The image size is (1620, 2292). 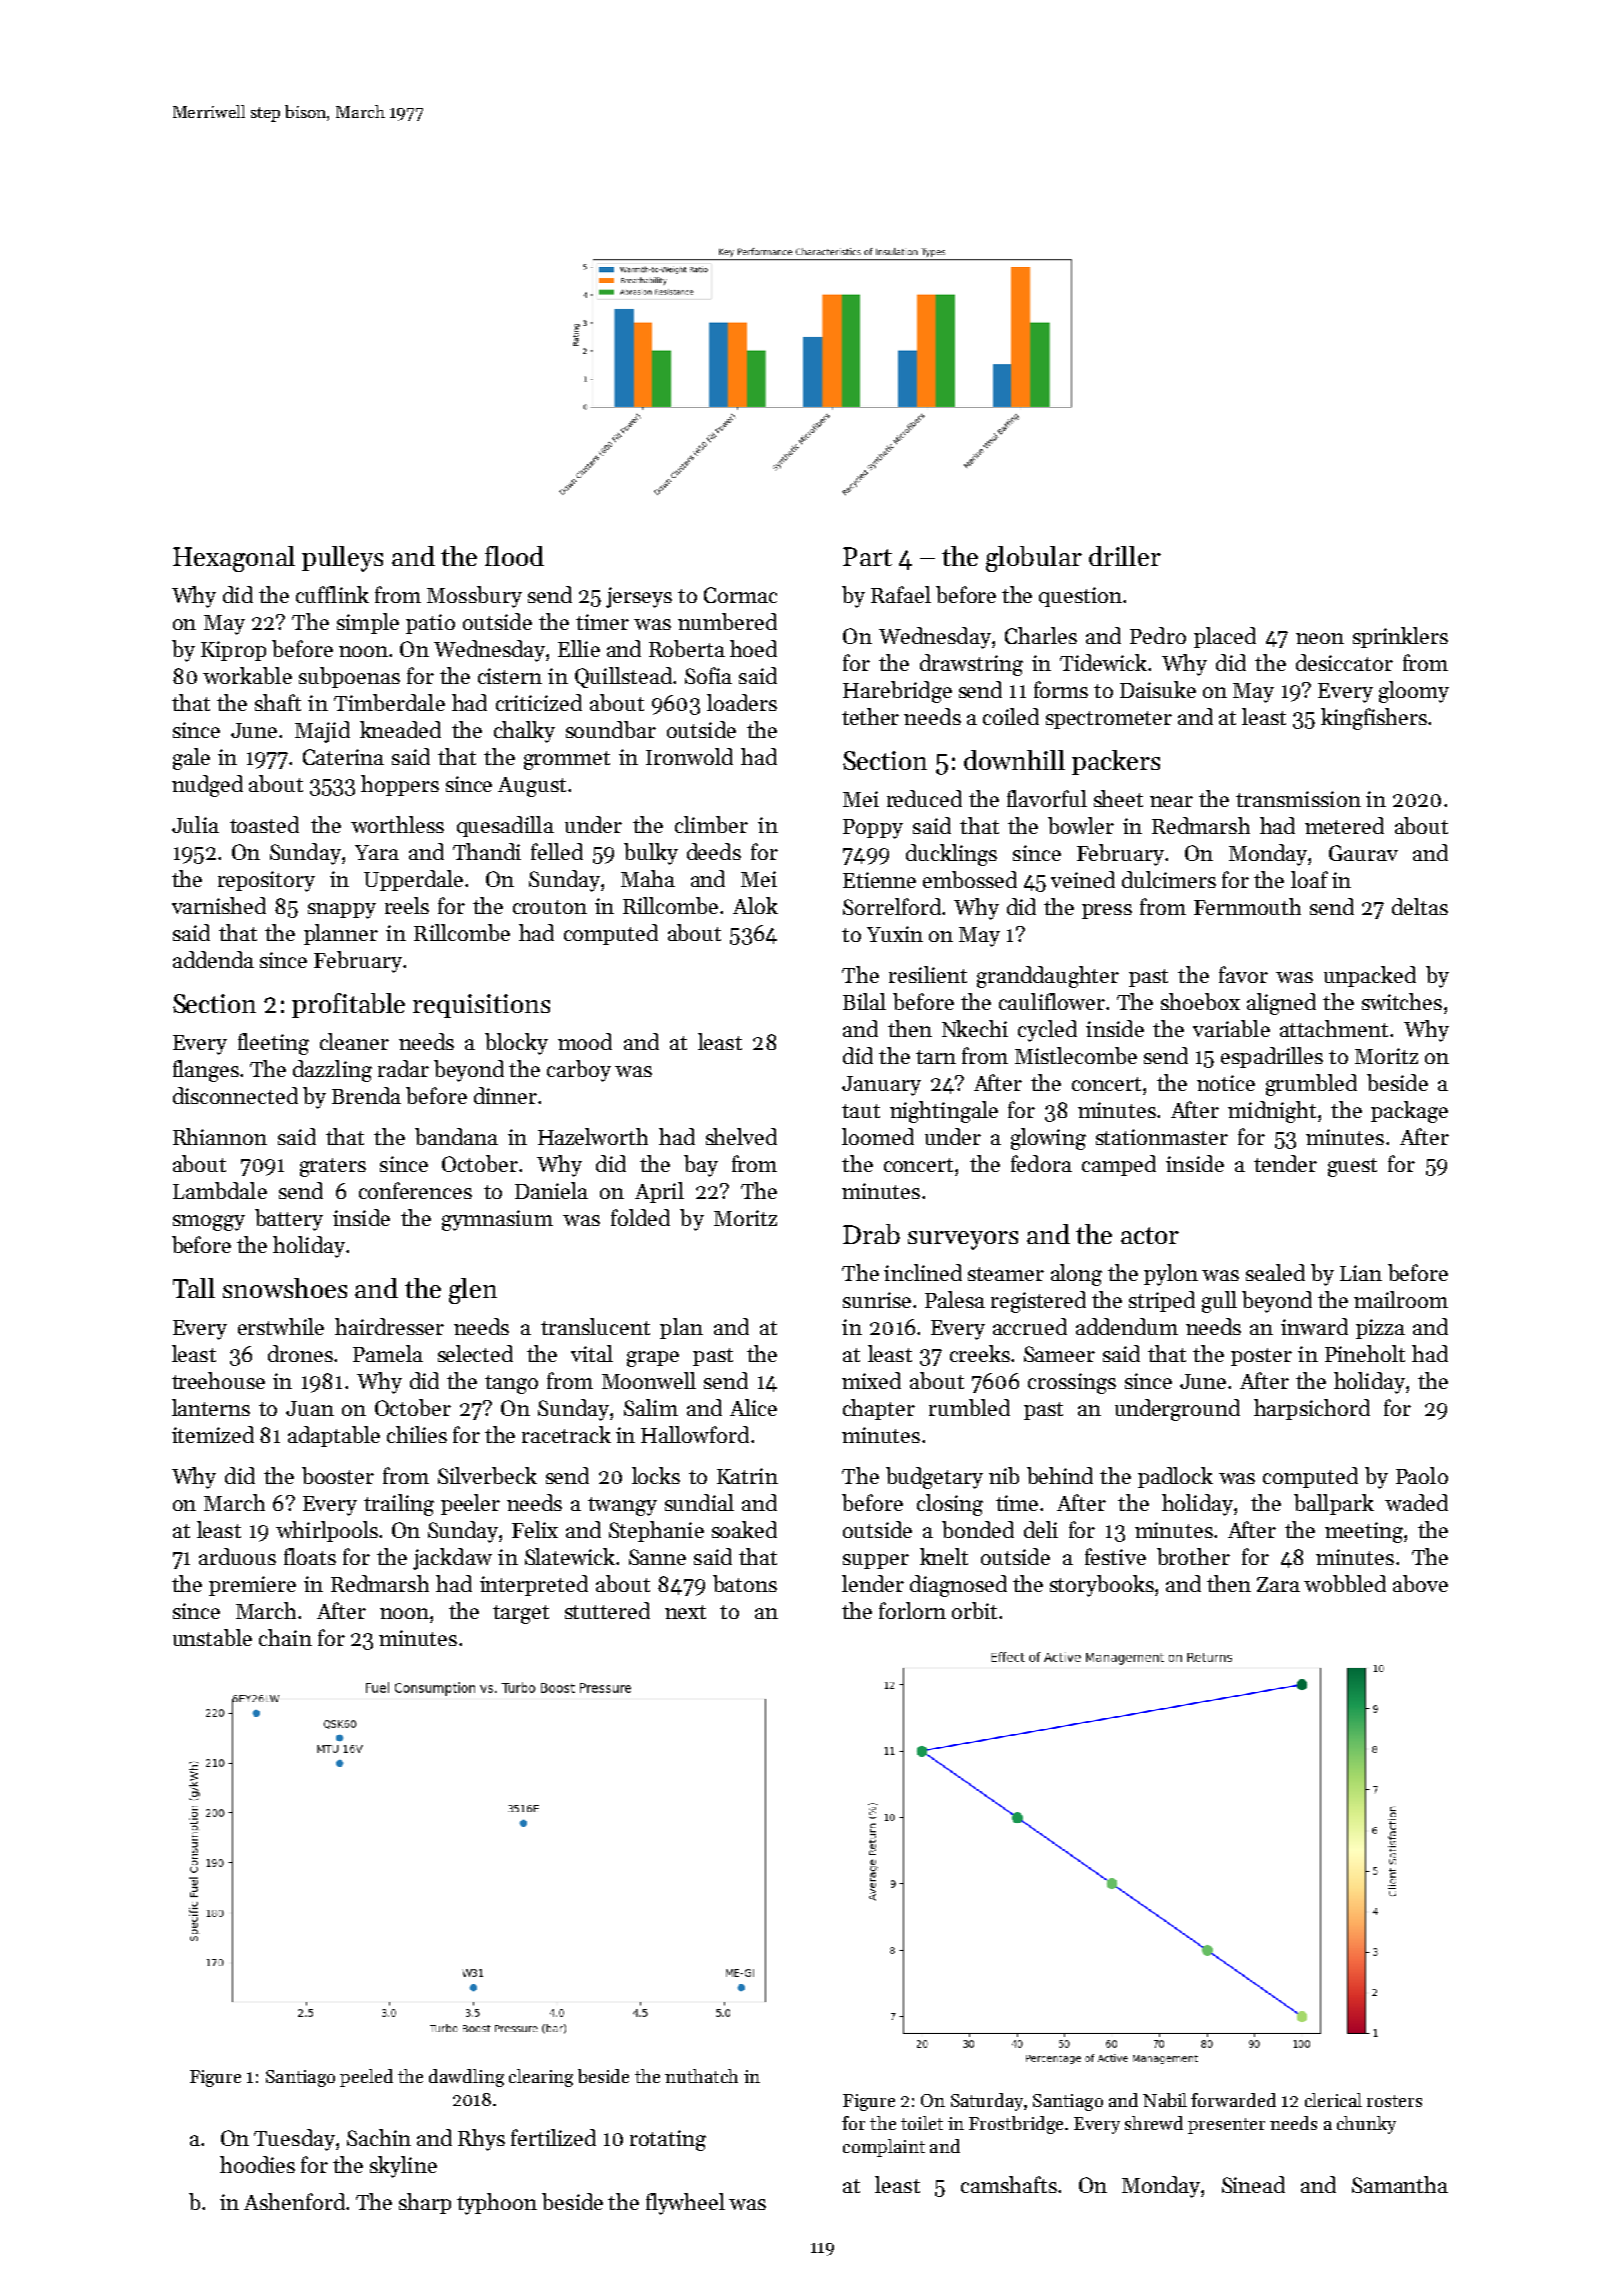 What do you see at coordinates (950, 1505) in the image?
I see `closing` at bounding box center [950, 1505].
